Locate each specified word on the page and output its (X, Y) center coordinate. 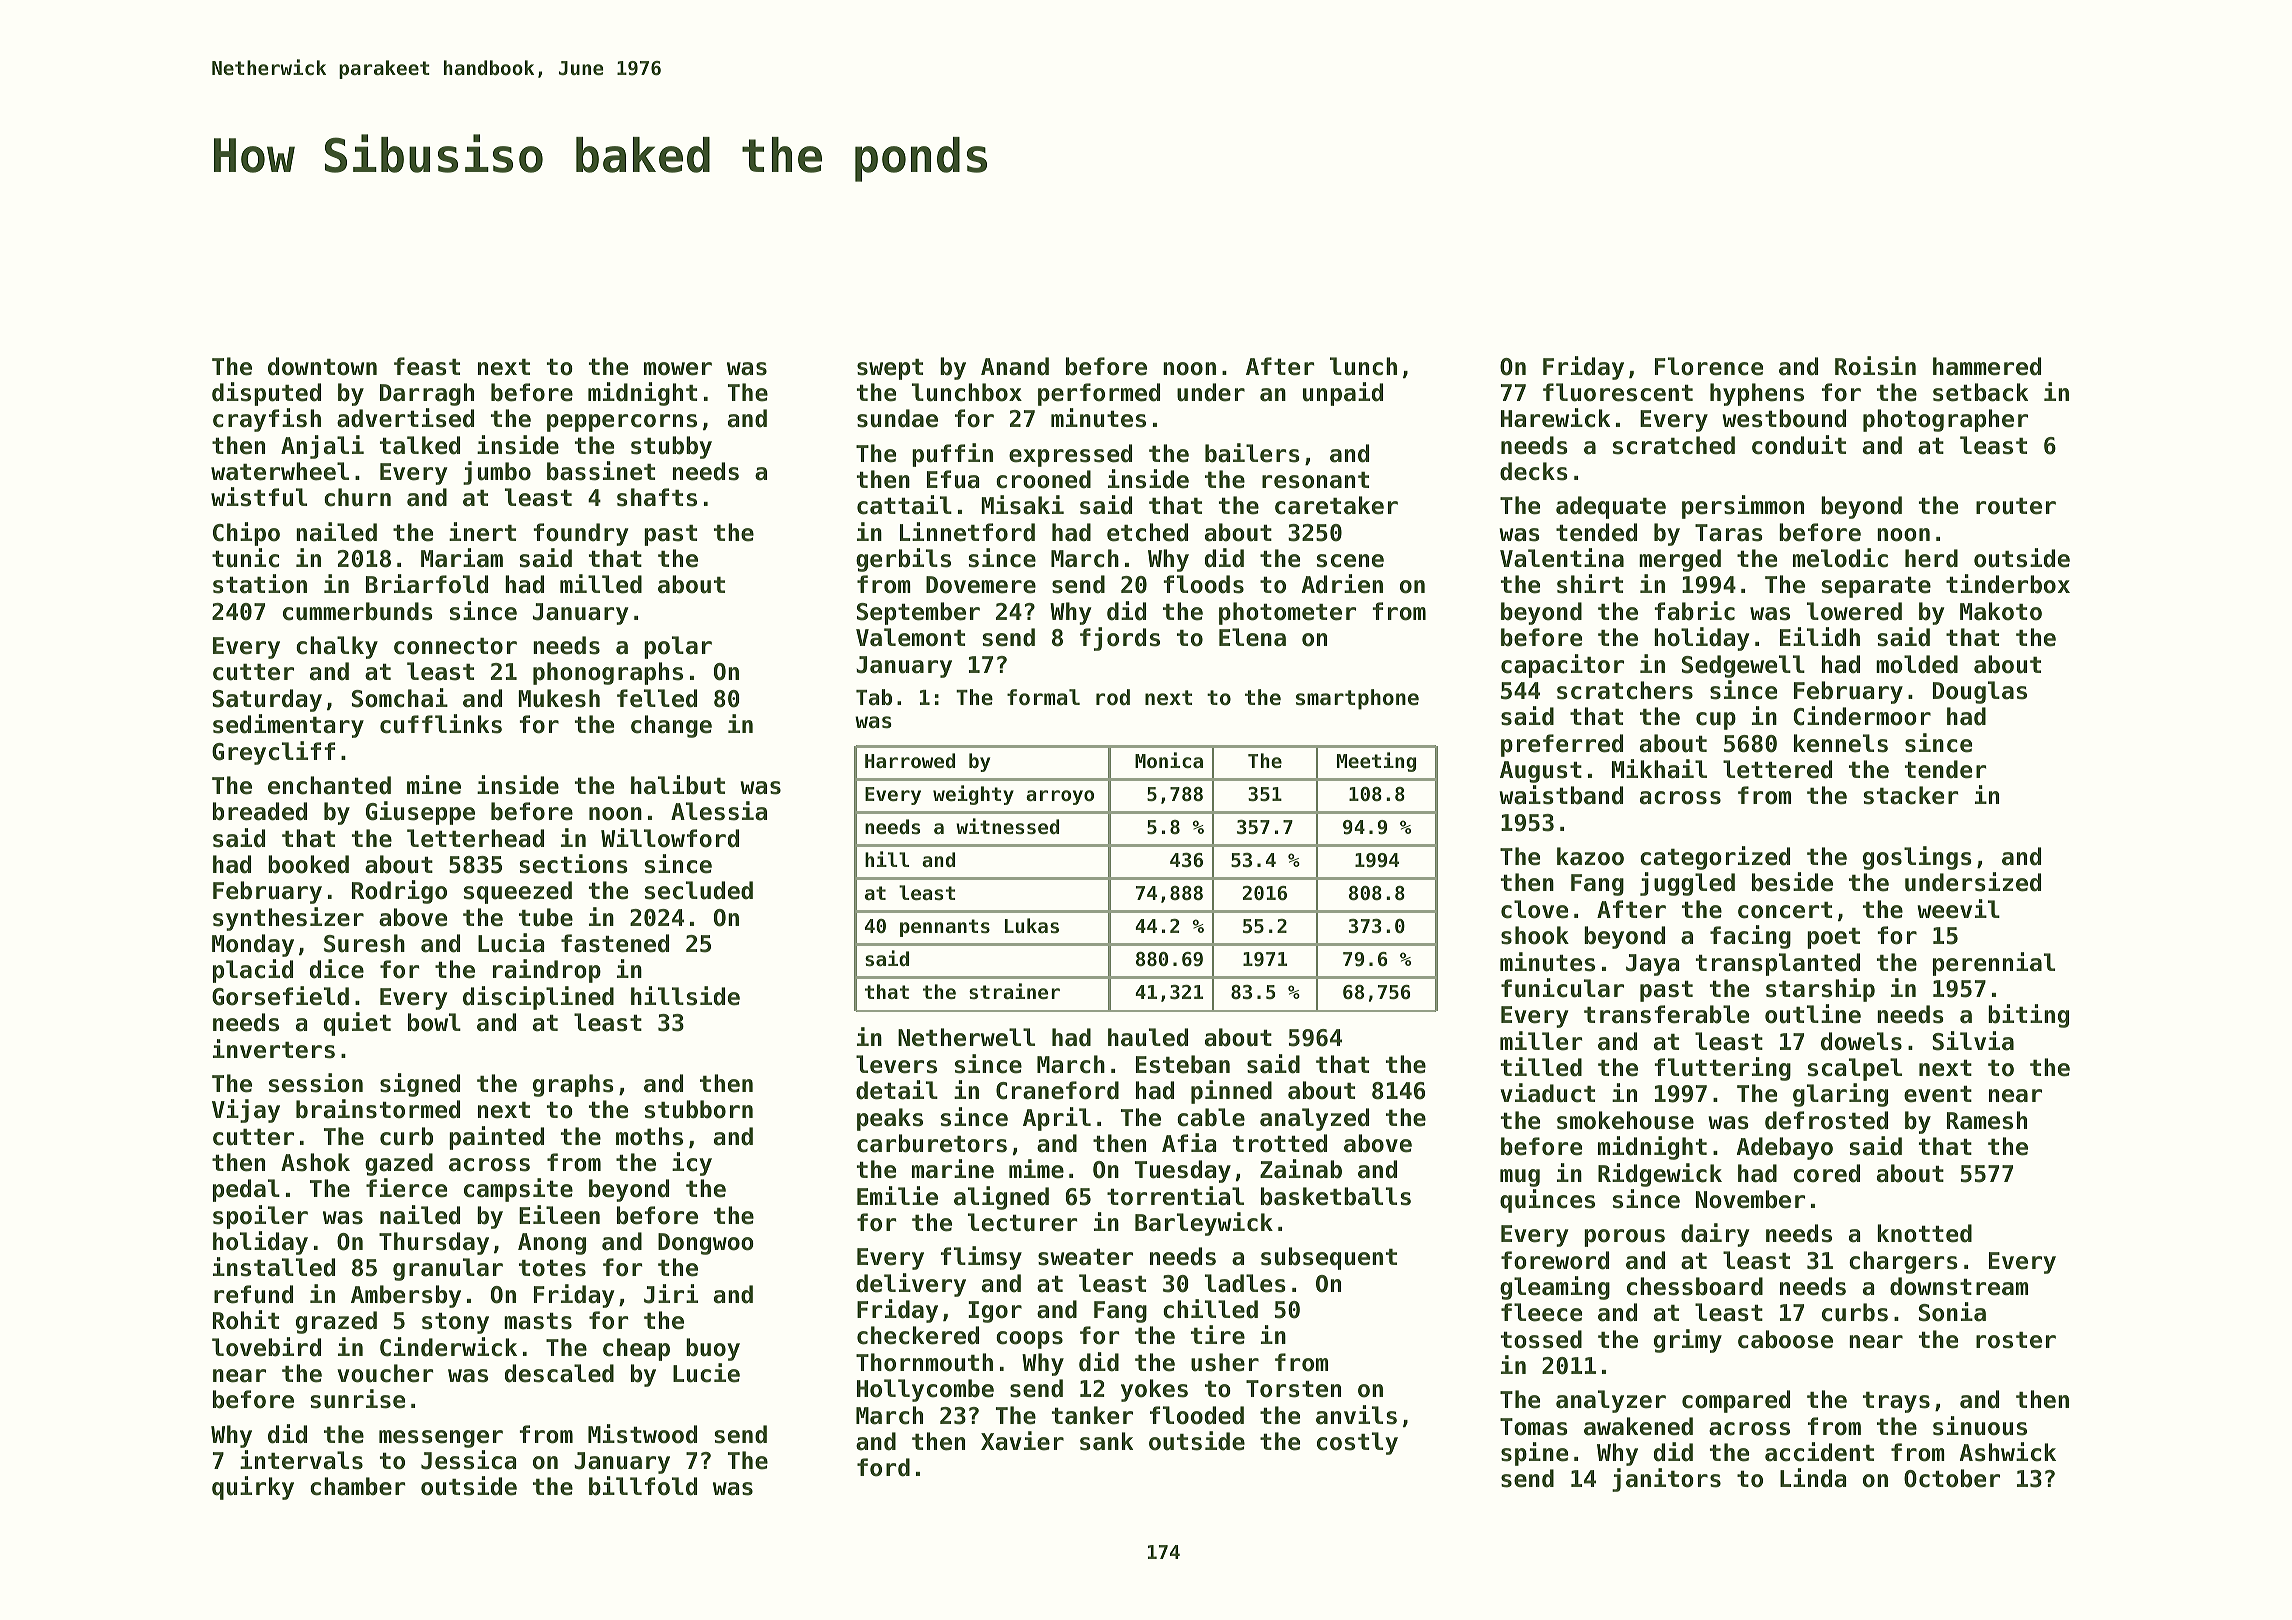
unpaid (1343, 394)
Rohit (246, 1320)
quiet (357, 1024)
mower (678, 369)
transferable (1666, 1014)
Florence (1709, 366)
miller (1541, 1041)
